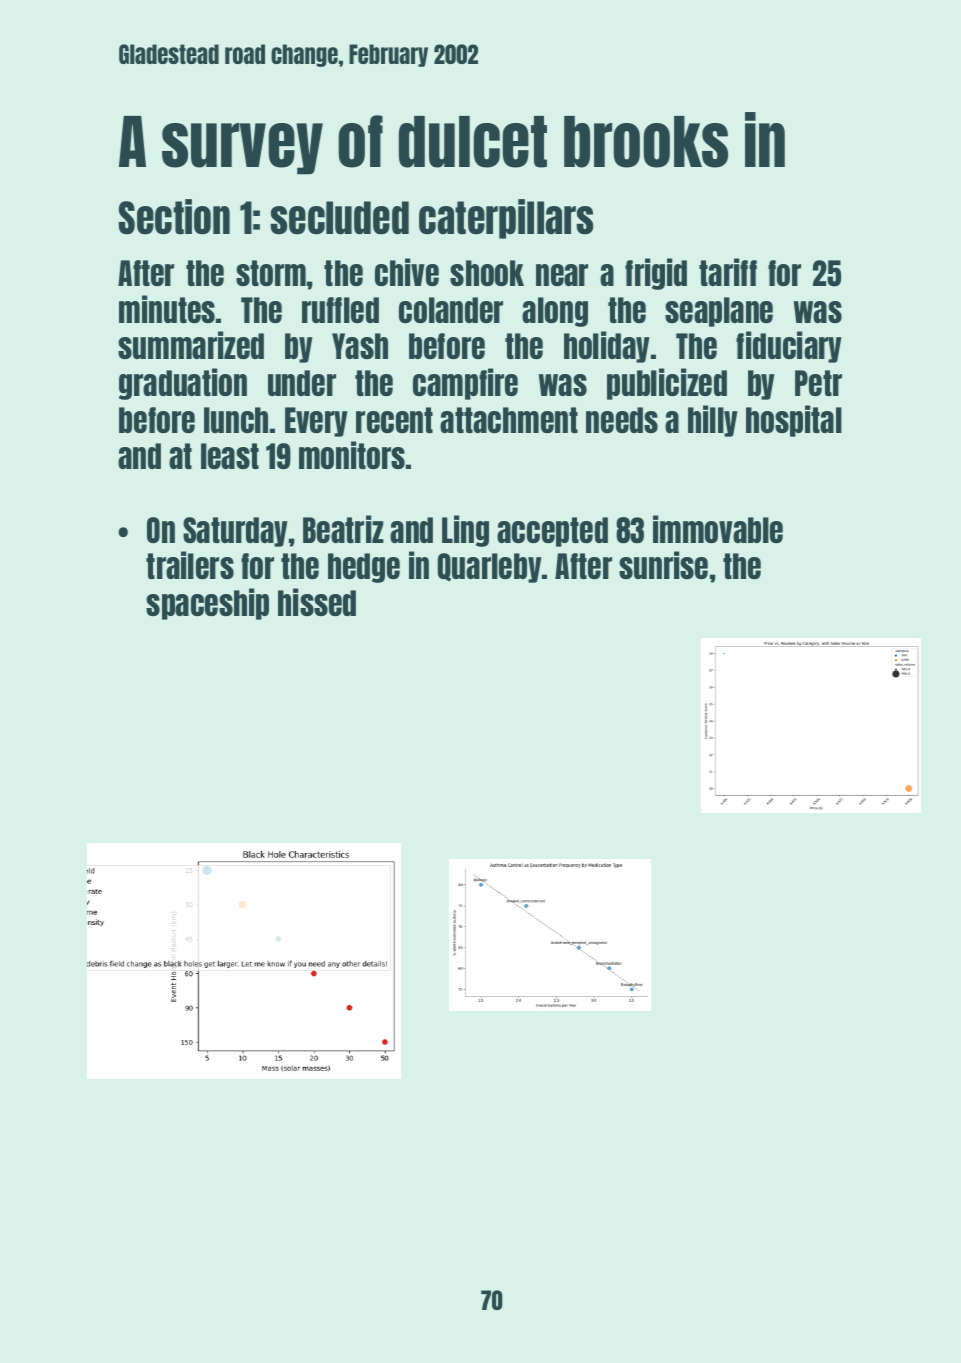  Describe the element at coordinates (465, 531) in the page. I see `Ling` at that location.
